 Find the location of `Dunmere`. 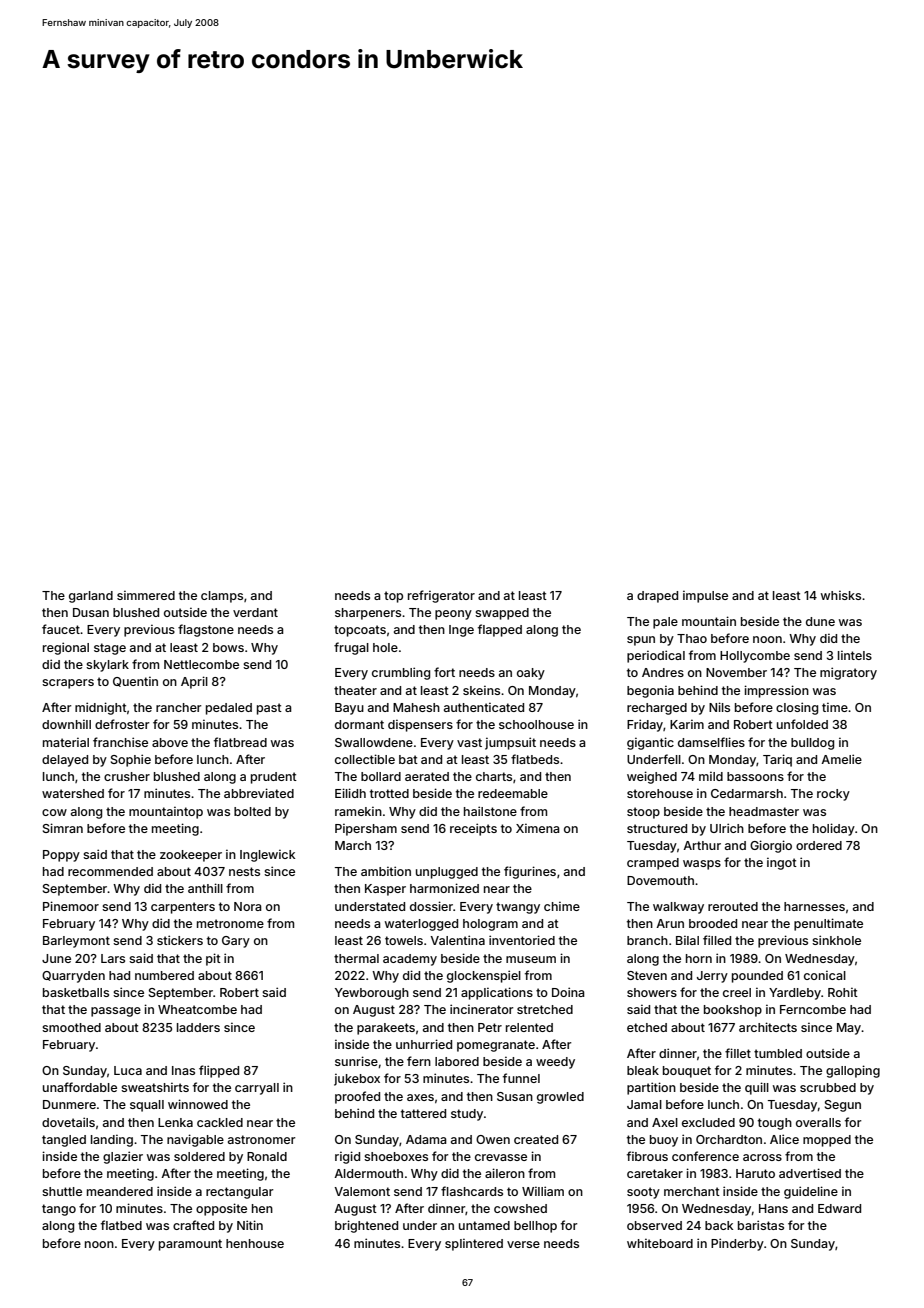

Dunmere is located at coordinates (69, 1104).
